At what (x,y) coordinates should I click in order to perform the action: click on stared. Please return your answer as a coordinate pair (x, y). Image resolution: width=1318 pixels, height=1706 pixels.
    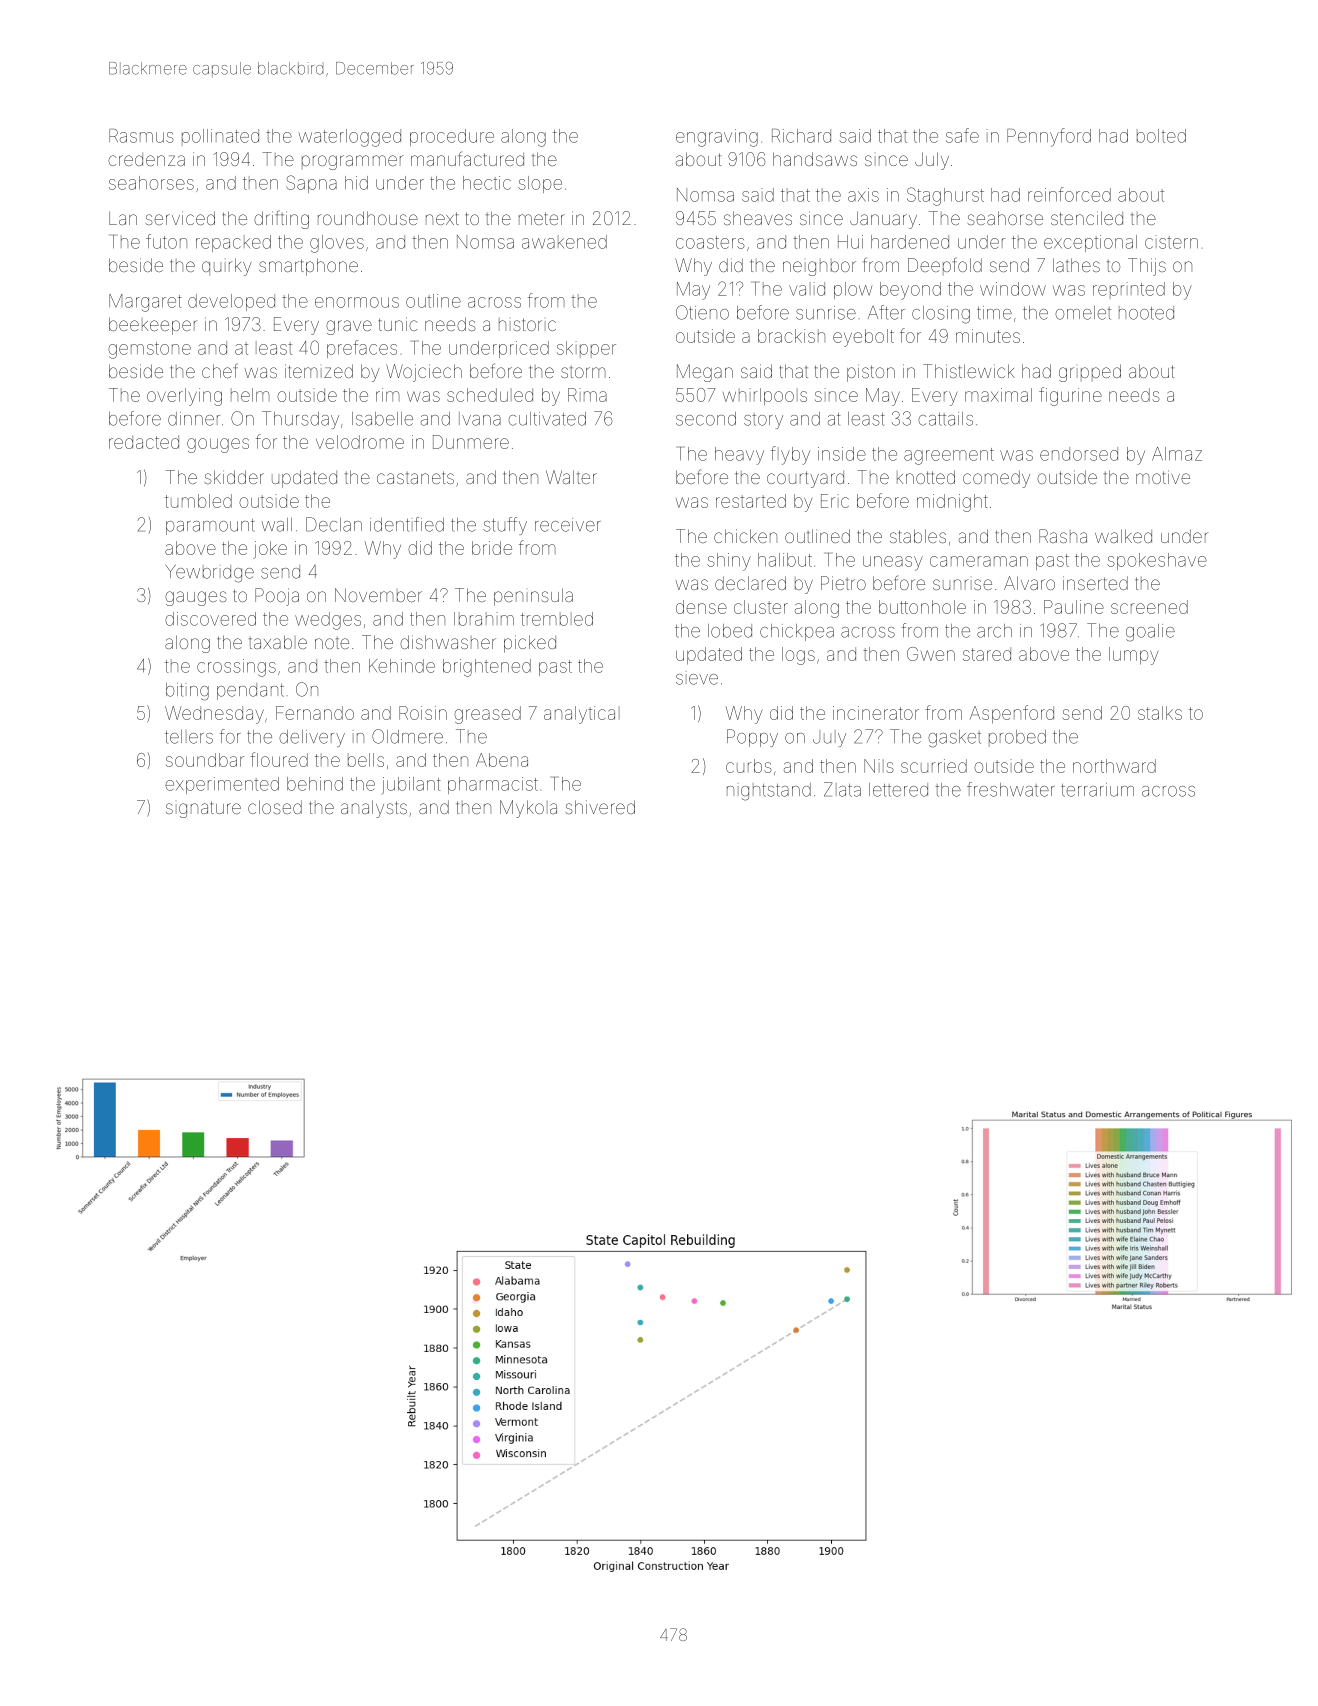
    Looking at the image, I should click on (987, 654).
